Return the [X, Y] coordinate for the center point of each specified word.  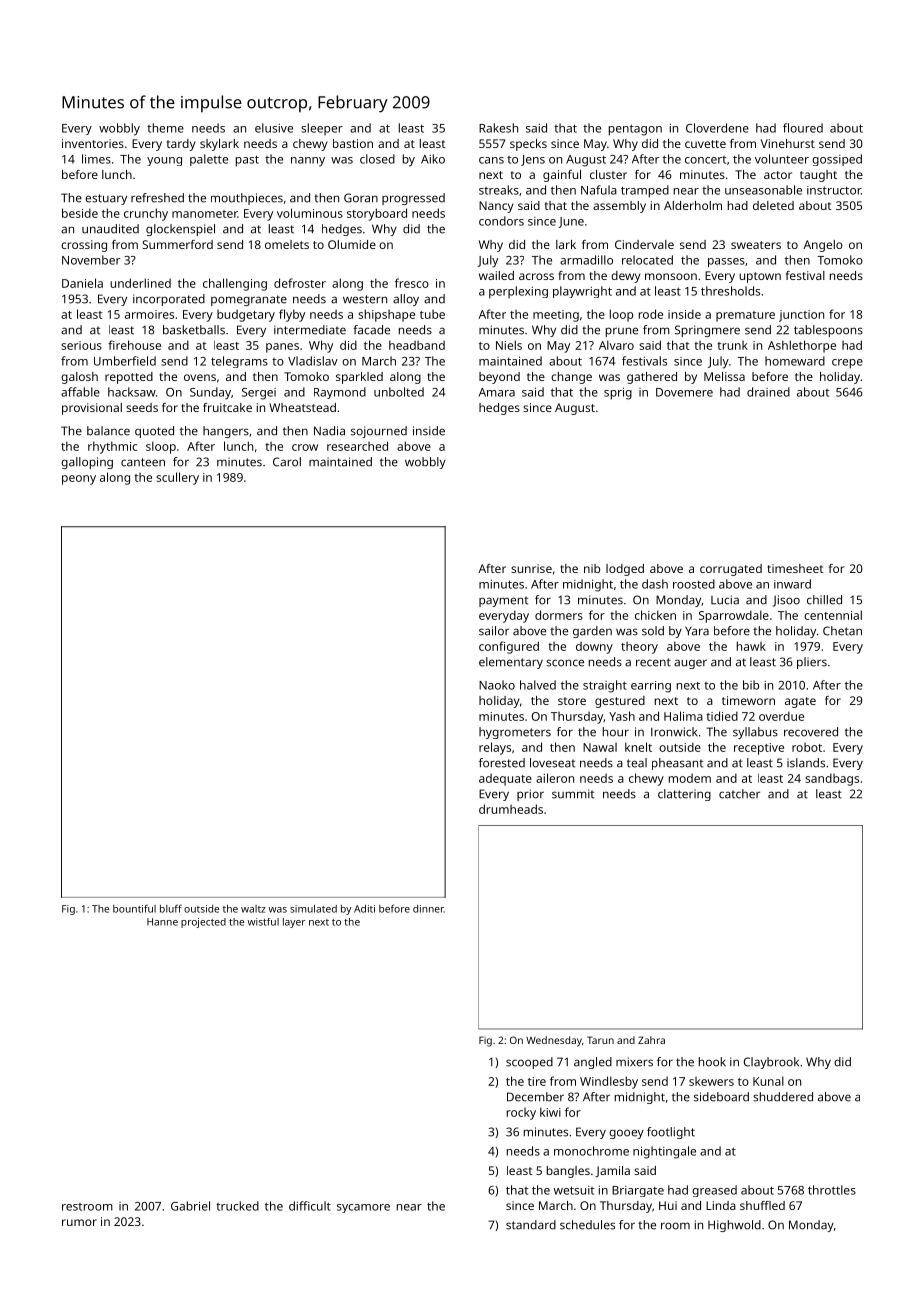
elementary [511, 663]
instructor [834, 190]
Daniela [82, 283]
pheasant [677, 764]
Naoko [497, 685]
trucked [237, 1206]
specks [528, 145]
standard [531, 1225]
